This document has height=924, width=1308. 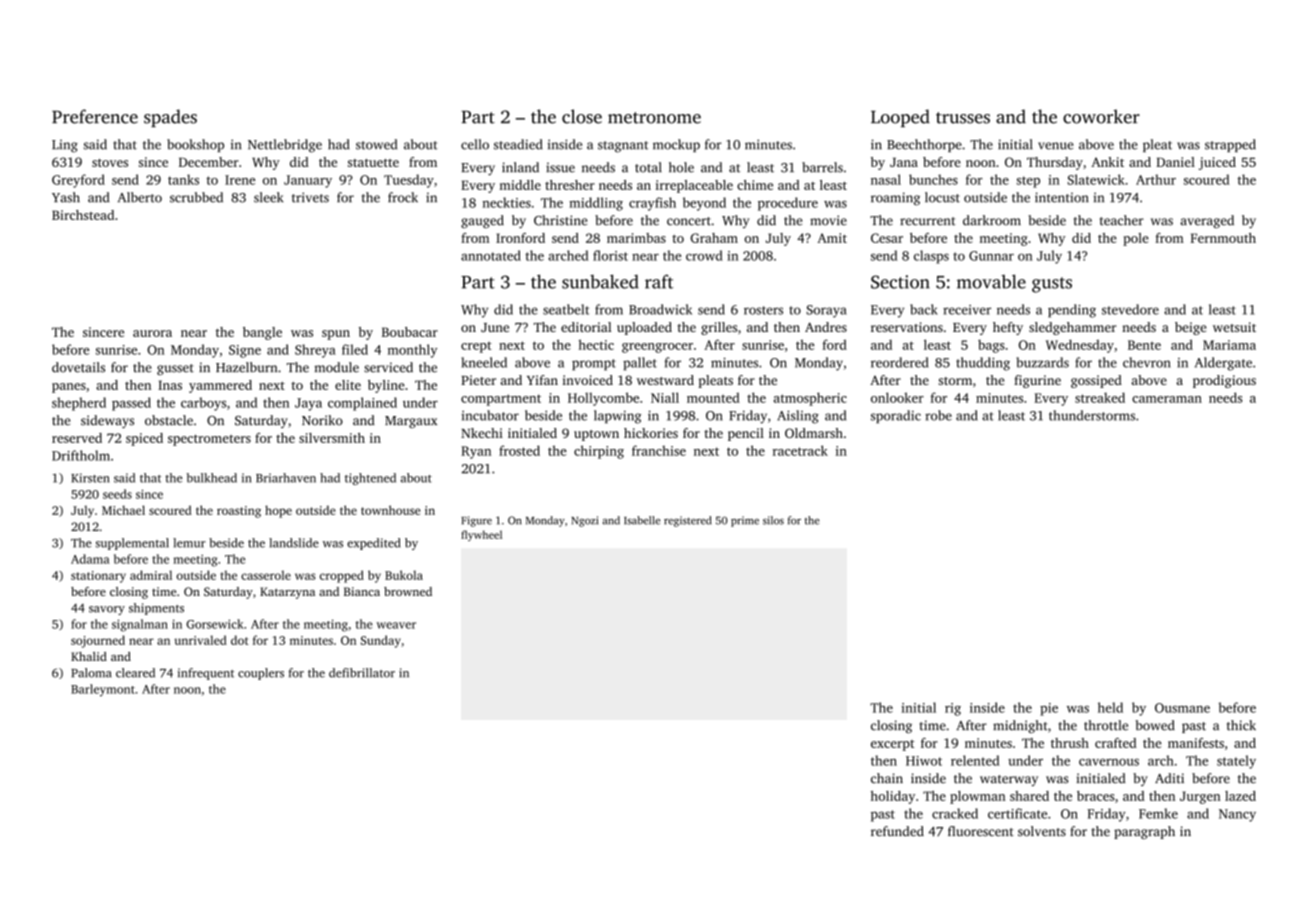 What do you see at coordinates (107, 610) in the document?
I see `savory` at bounding box center [107, 610].
